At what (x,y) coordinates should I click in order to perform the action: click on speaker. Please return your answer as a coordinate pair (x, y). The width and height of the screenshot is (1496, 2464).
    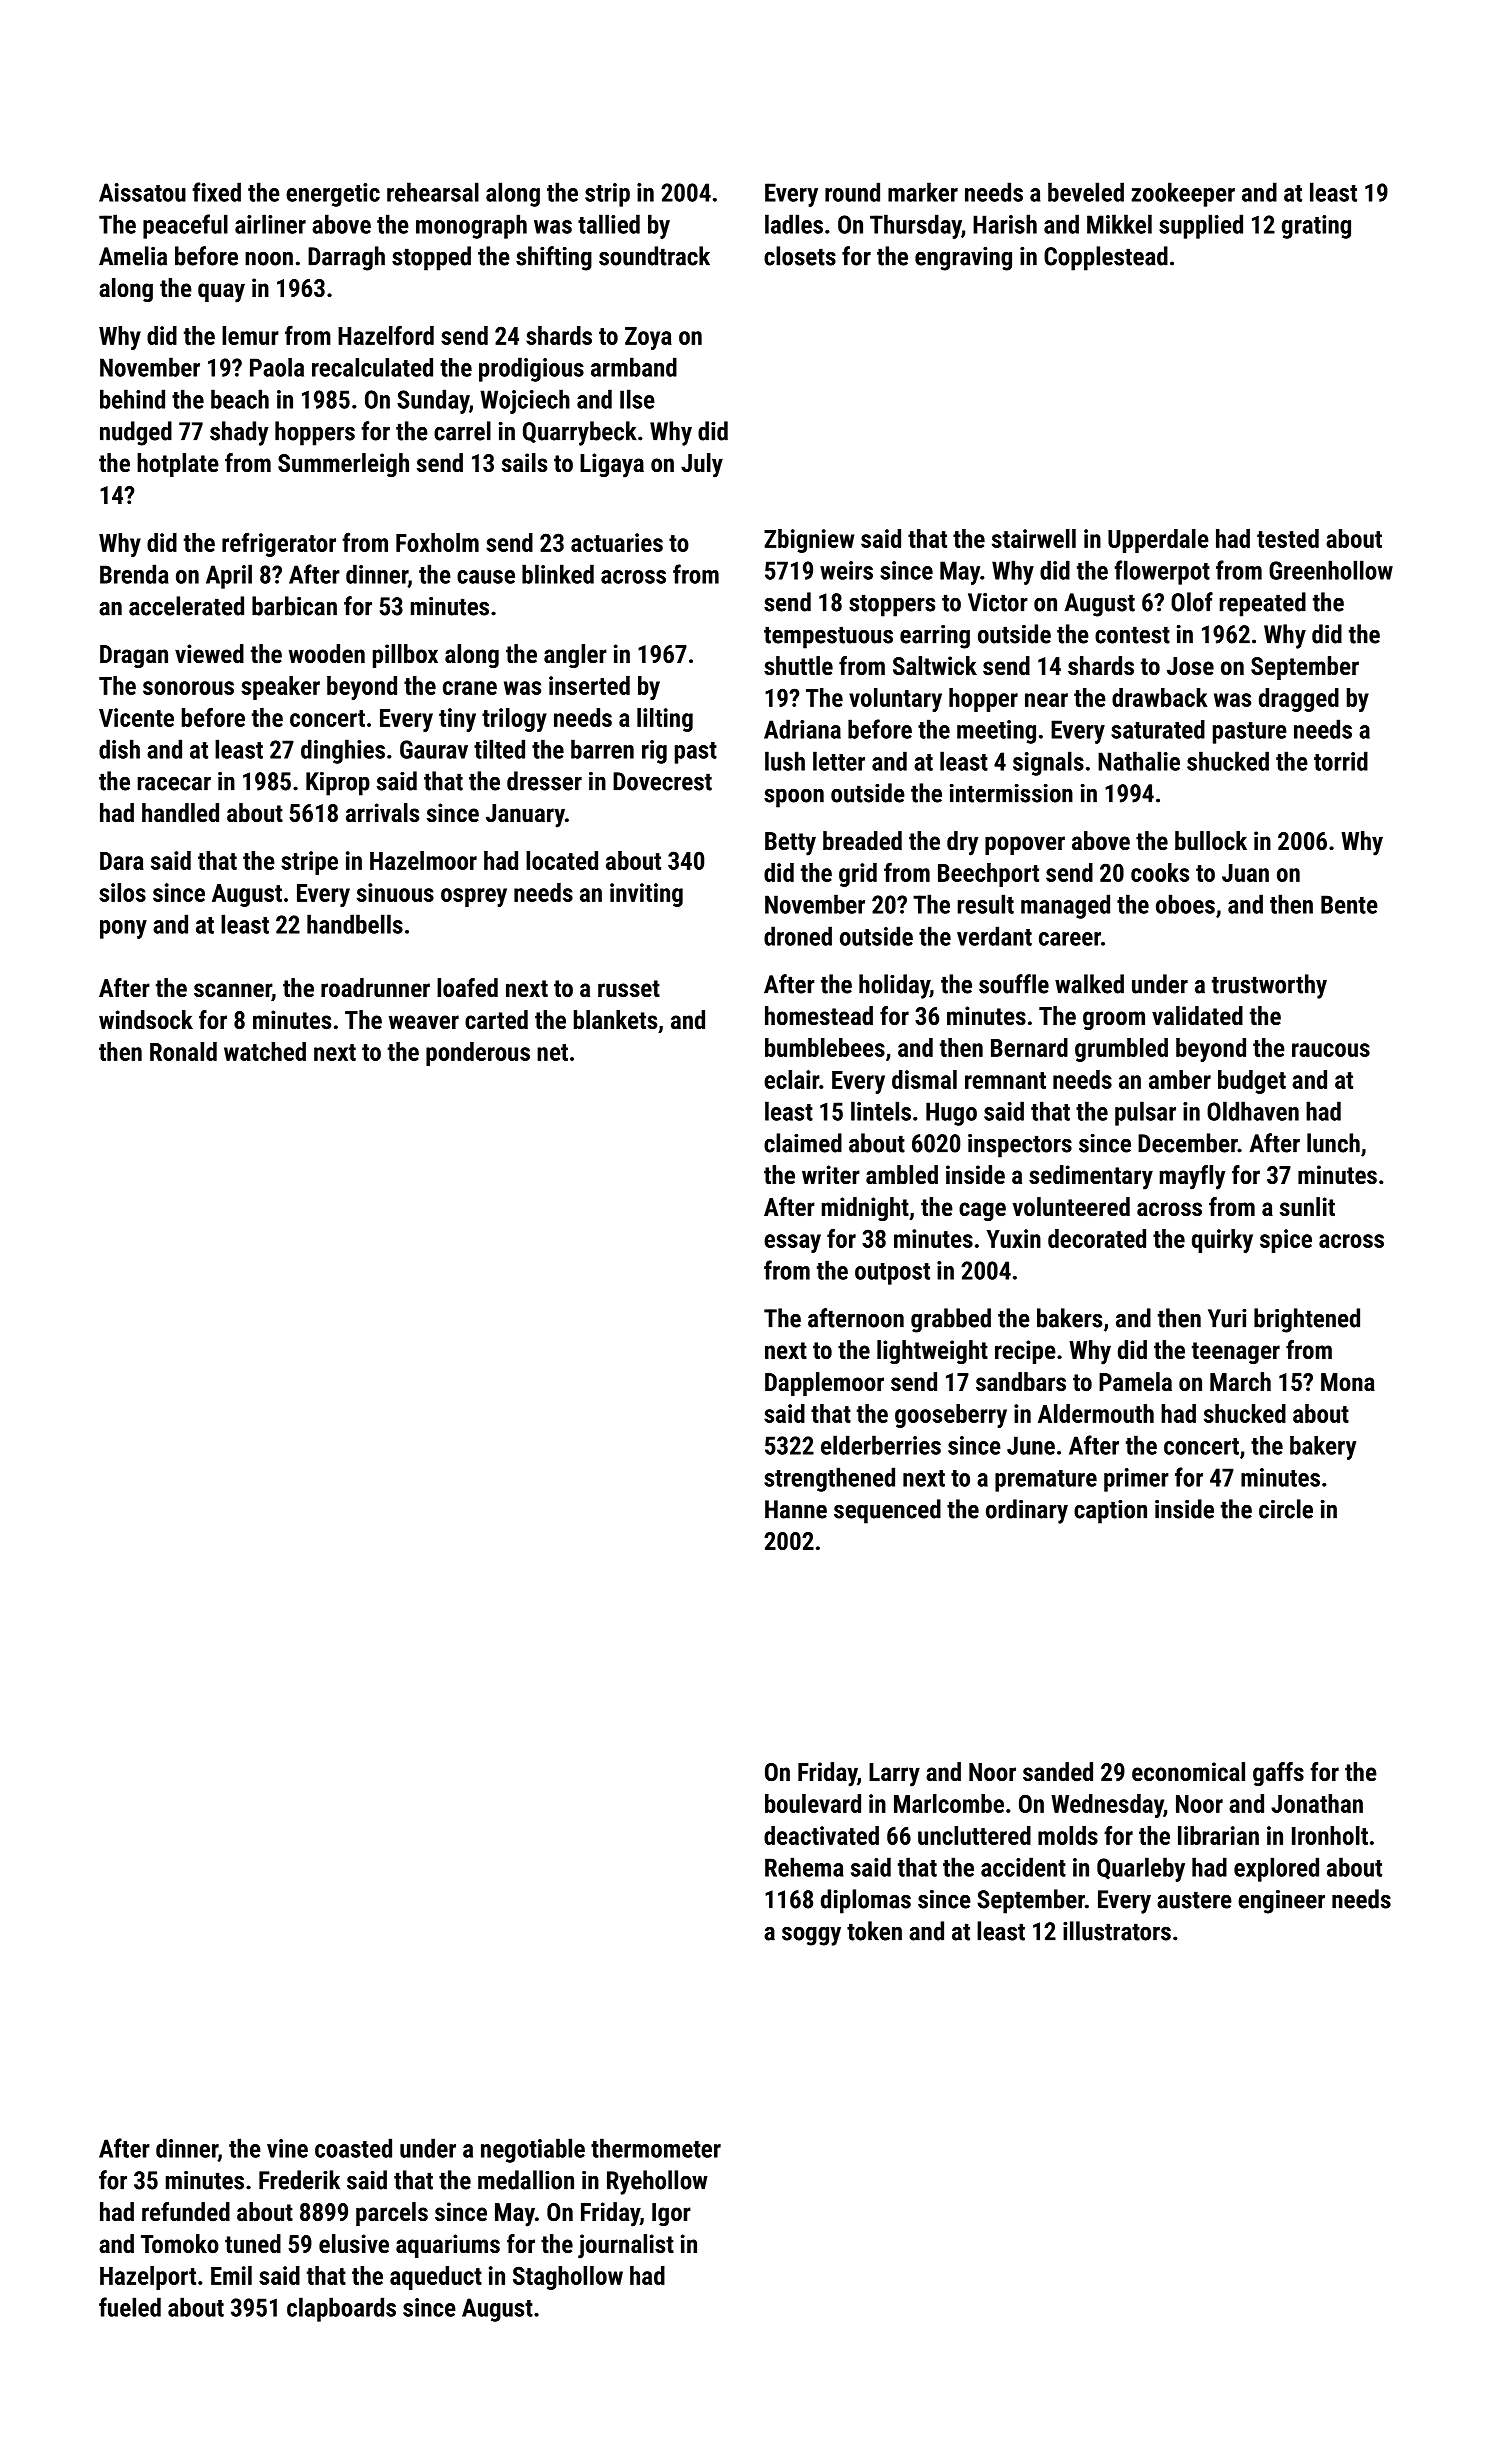
    Looking at the image, I should click on (280, 688).
